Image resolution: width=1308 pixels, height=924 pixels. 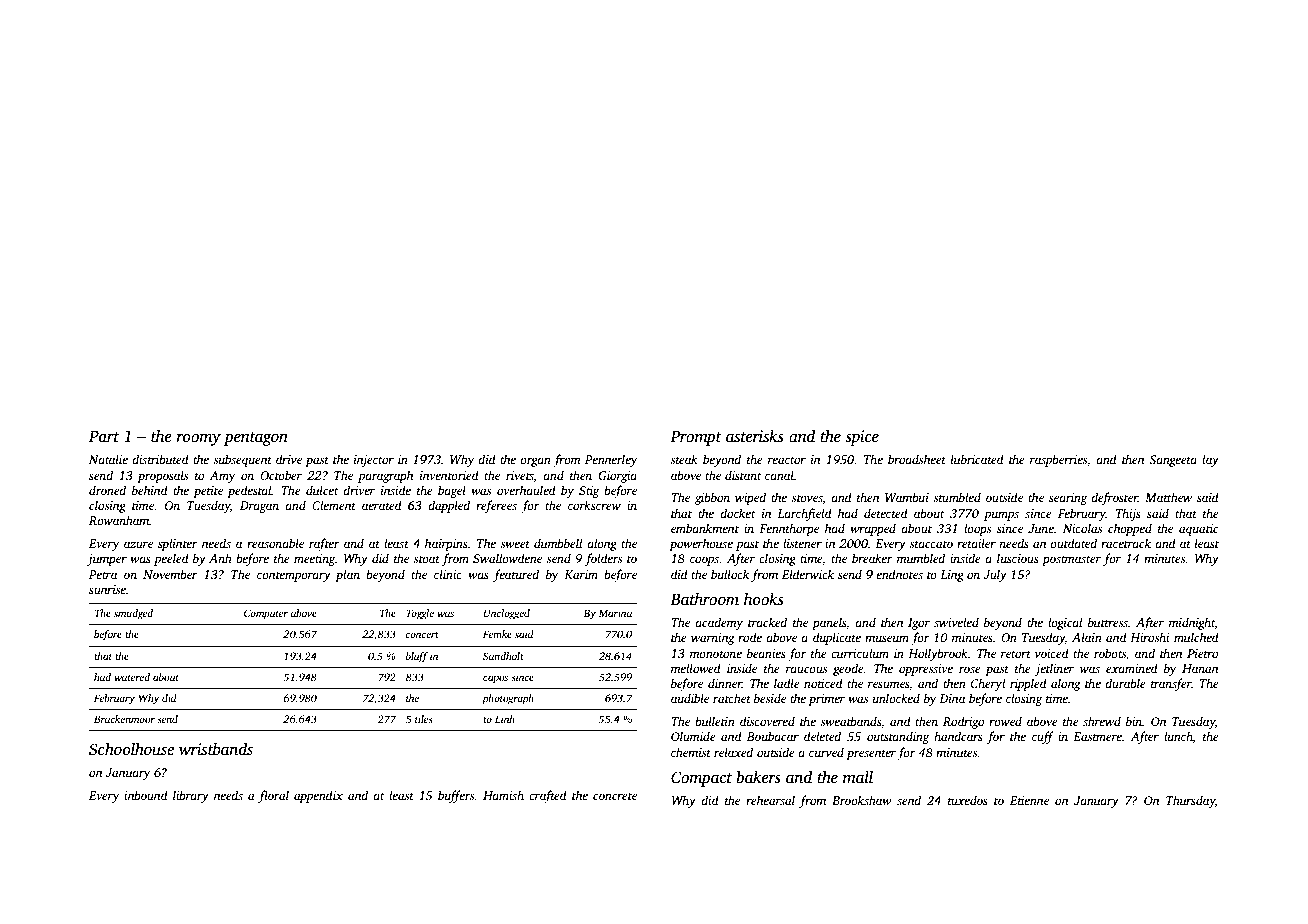 What do you see at coordinates (767, 622) in the document?
I see `tracked` at bounding box center [767, 622].
